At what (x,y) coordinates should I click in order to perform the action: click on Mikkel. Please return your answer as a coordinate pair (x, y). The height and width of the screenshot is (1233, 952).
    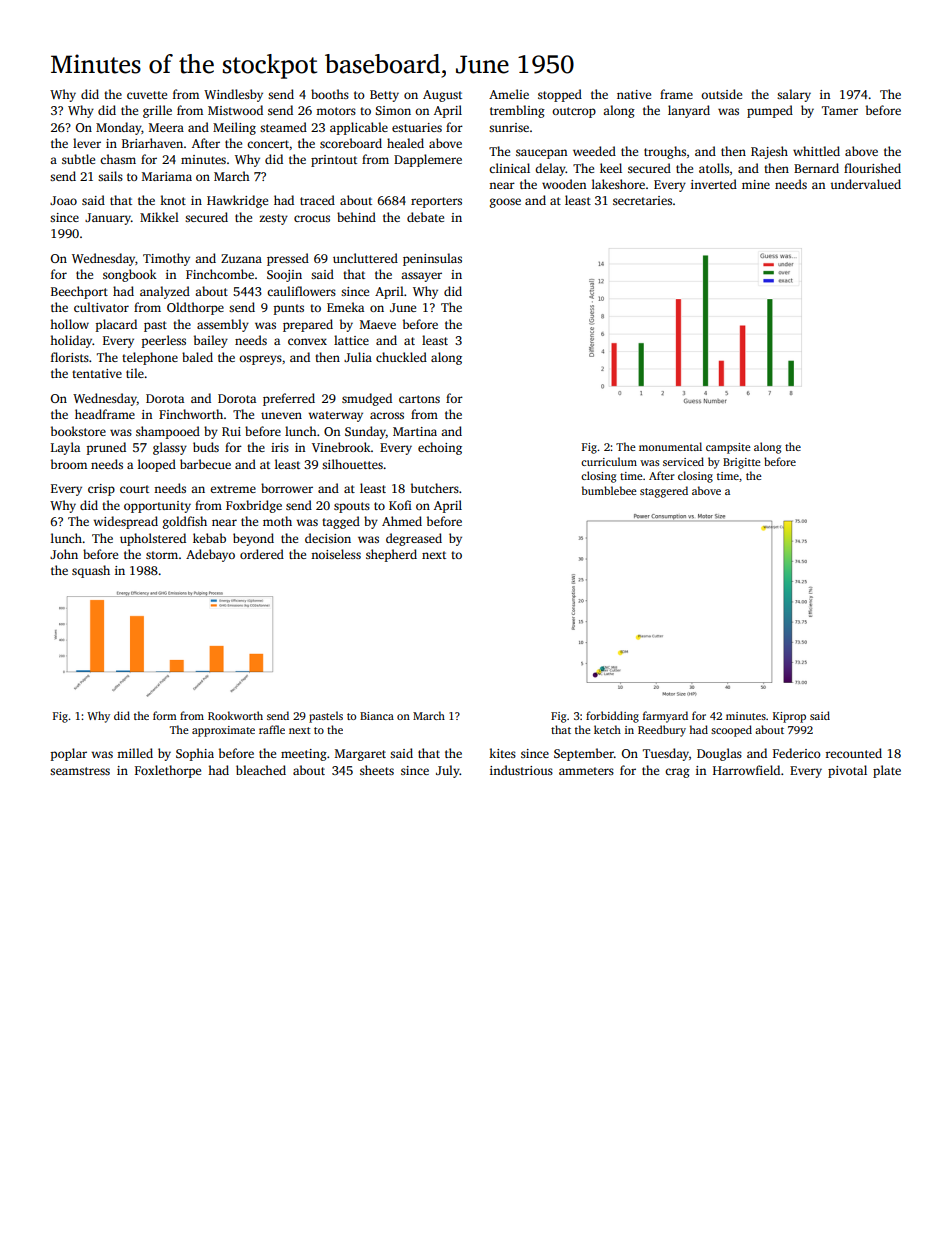
    Looking at the image, I should click on (159, 217).
